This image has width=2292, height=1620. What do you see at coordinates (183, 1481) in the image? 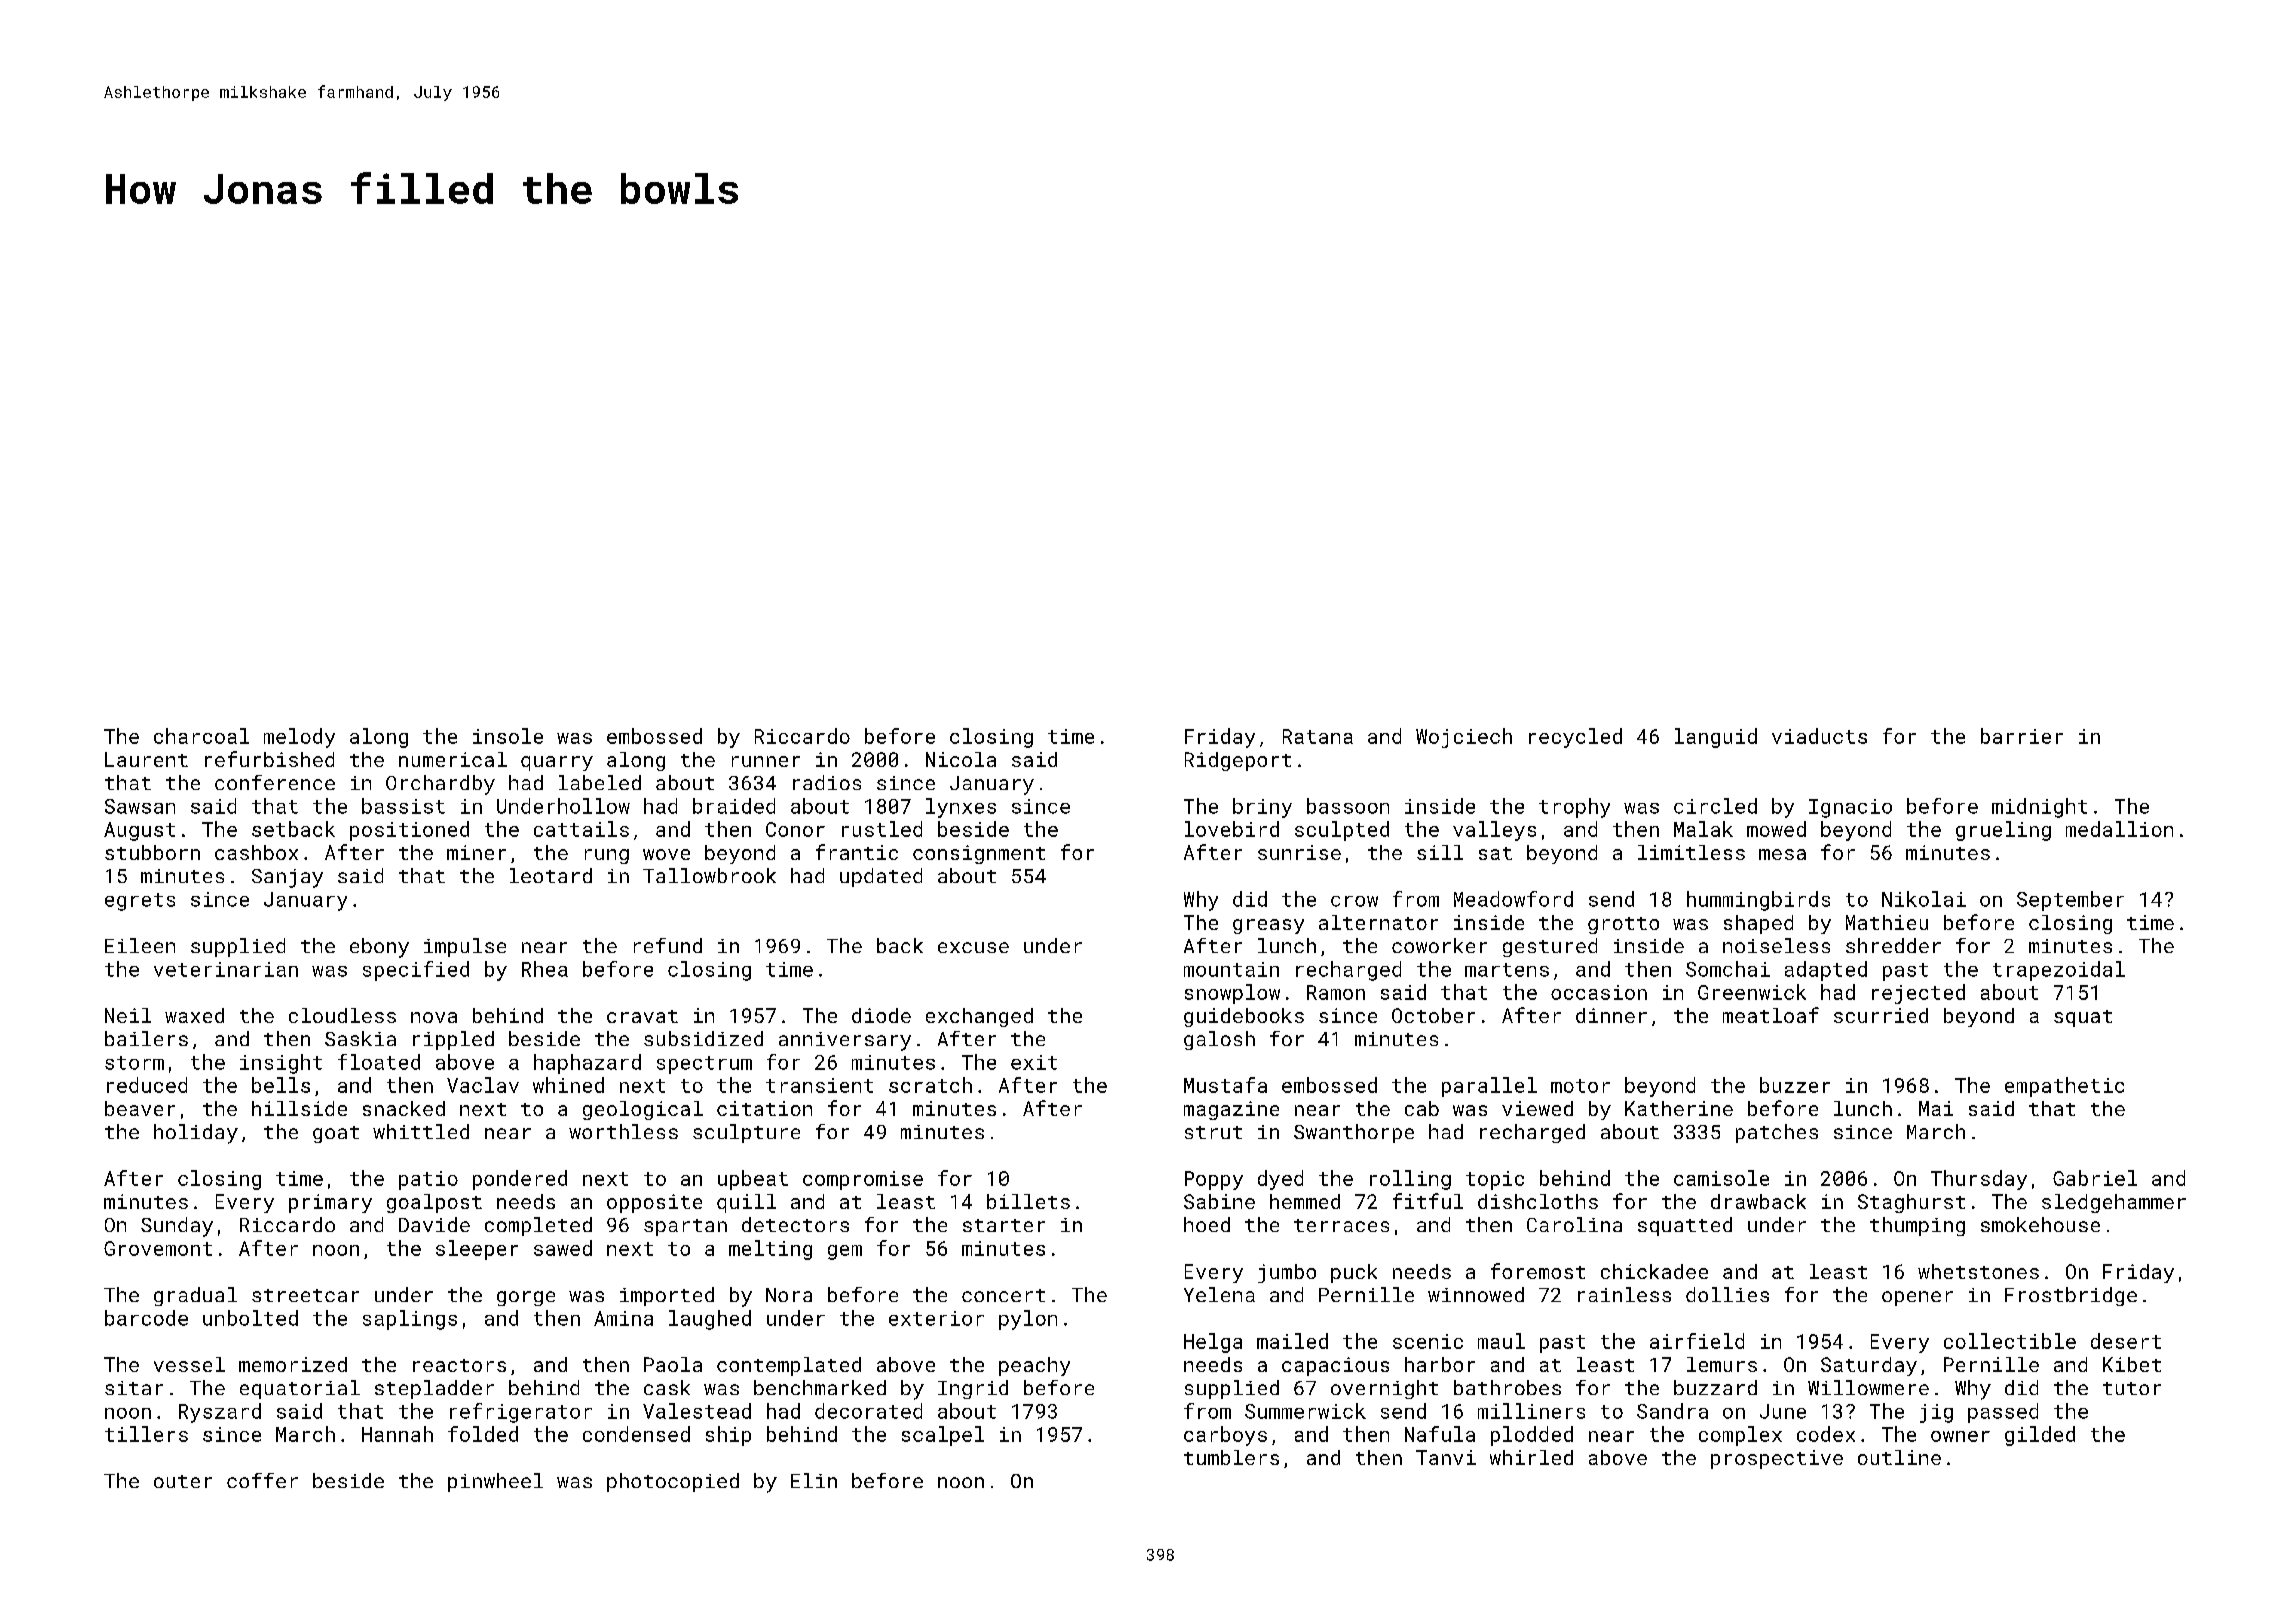
I see `outer` at bounding box center [183, 1481].
